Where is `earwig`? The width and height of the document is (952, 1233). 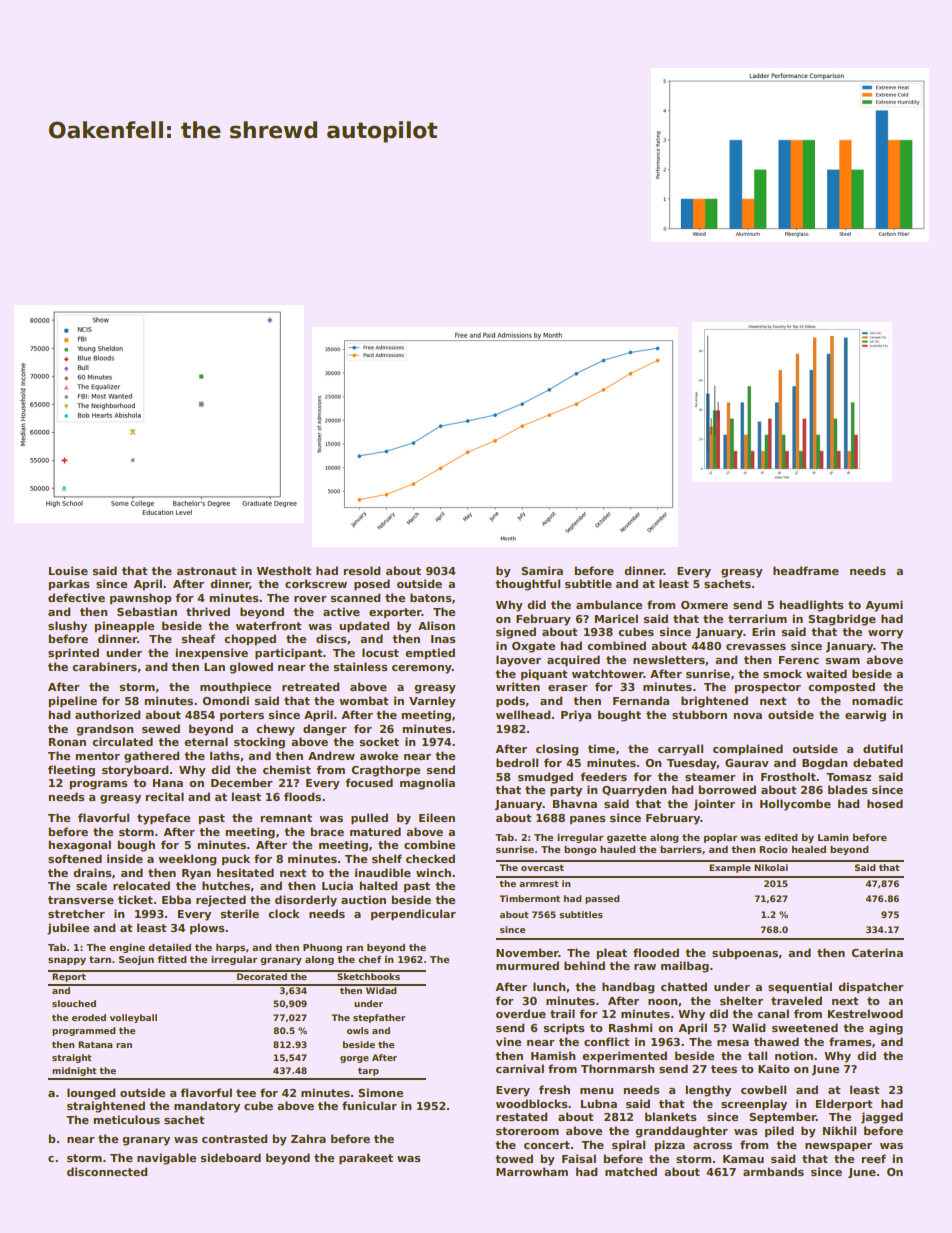 earwig is located at coordinates (865, 716).
